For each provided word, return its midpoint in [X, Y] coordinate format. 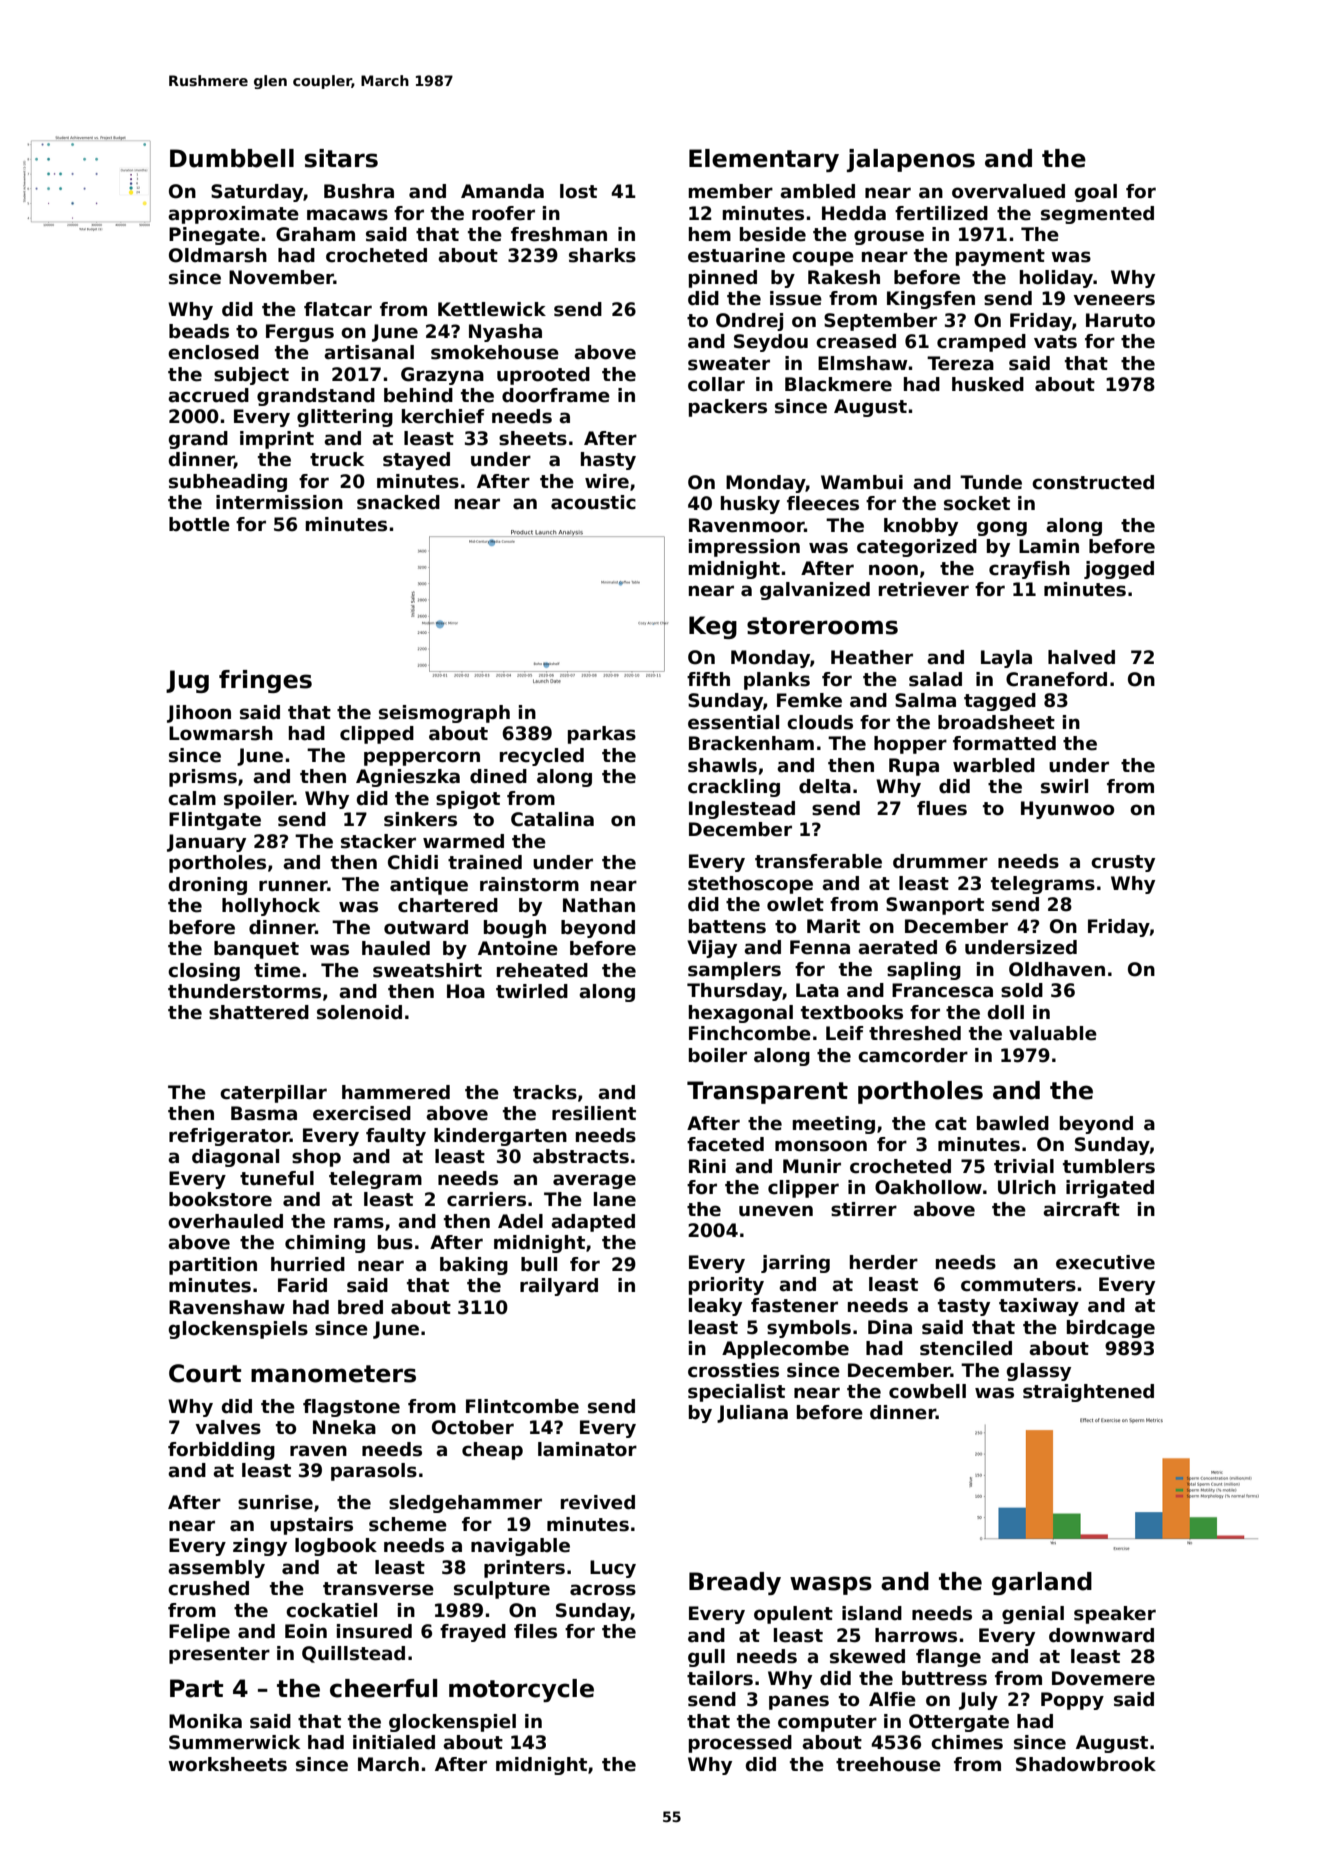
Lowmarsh [221, 733]
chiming [325, 1244]
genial [1033, 1615]
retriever [924, 589]
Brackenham [751, 743]
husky [750, 505]
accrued [208, 395]
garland [1042, 1583]
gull [706, 1658]
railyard [559, 1287]
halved [1081, 657]
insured [374, 1631]
